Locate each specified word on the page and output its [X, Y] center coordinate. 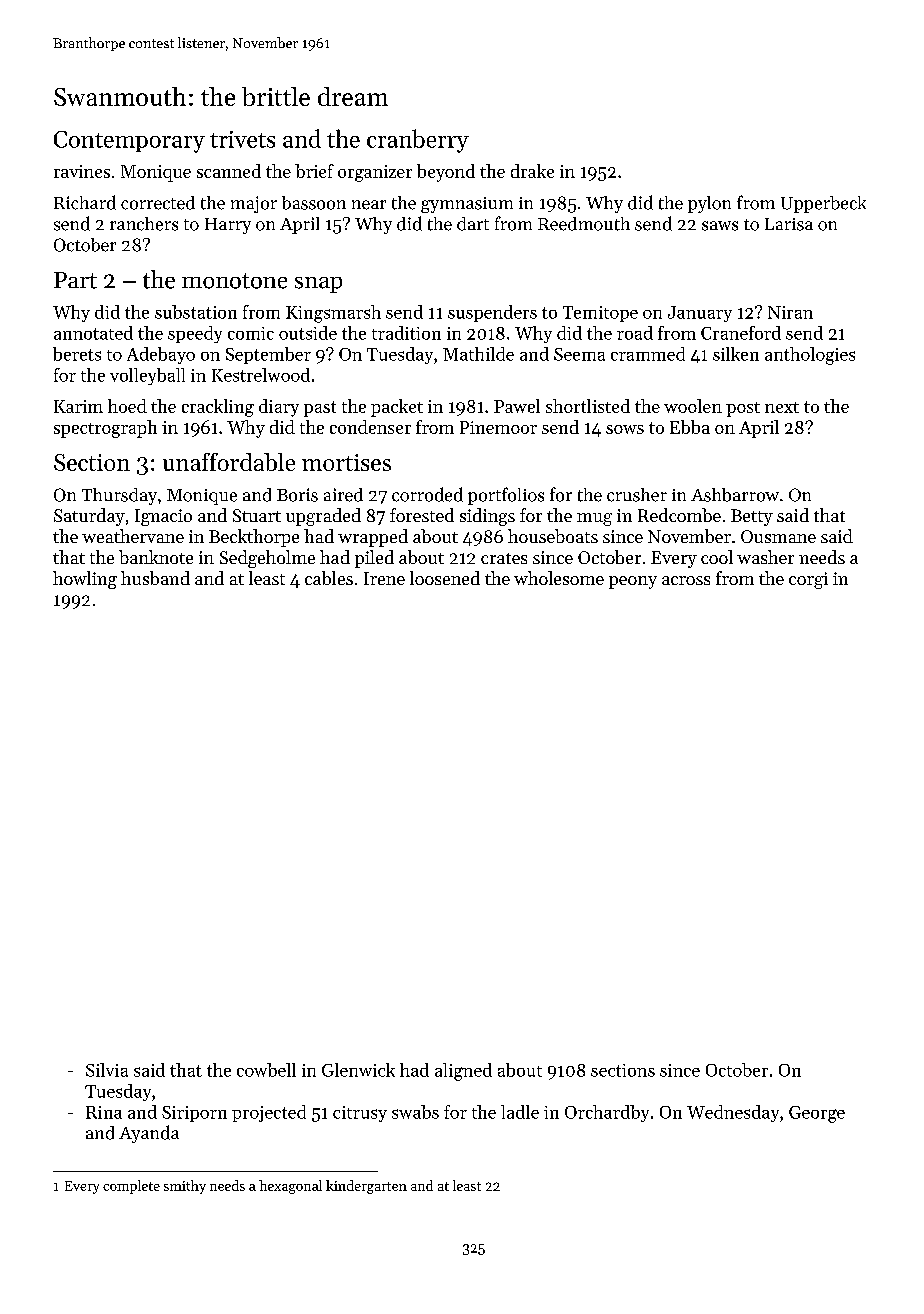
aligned [463, 1072]
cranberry [418, 141]
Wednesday [733, 1113]
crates [504, 558]
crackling [218, 408]
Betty [752, 517]
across [686, 580]
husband [155, 578]
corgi [808, 580]
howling [85, 580]
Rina [104, 1112]
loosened [445, 578]
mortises [346, 462]
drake [532, 171]
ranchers [144, 224]
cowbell [266, 1070]
